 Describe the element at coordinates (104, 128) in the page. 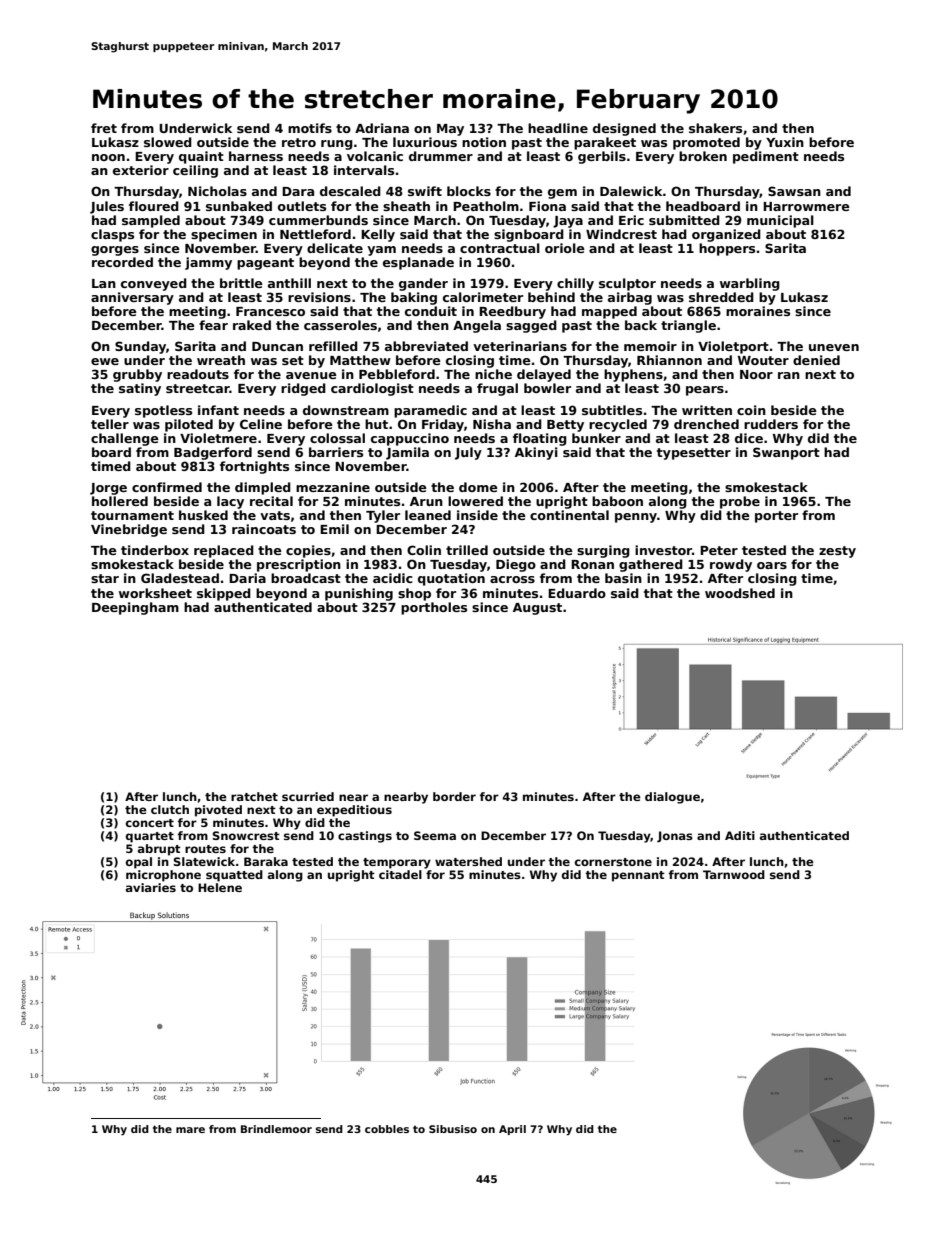

I see `fret` at that location.
